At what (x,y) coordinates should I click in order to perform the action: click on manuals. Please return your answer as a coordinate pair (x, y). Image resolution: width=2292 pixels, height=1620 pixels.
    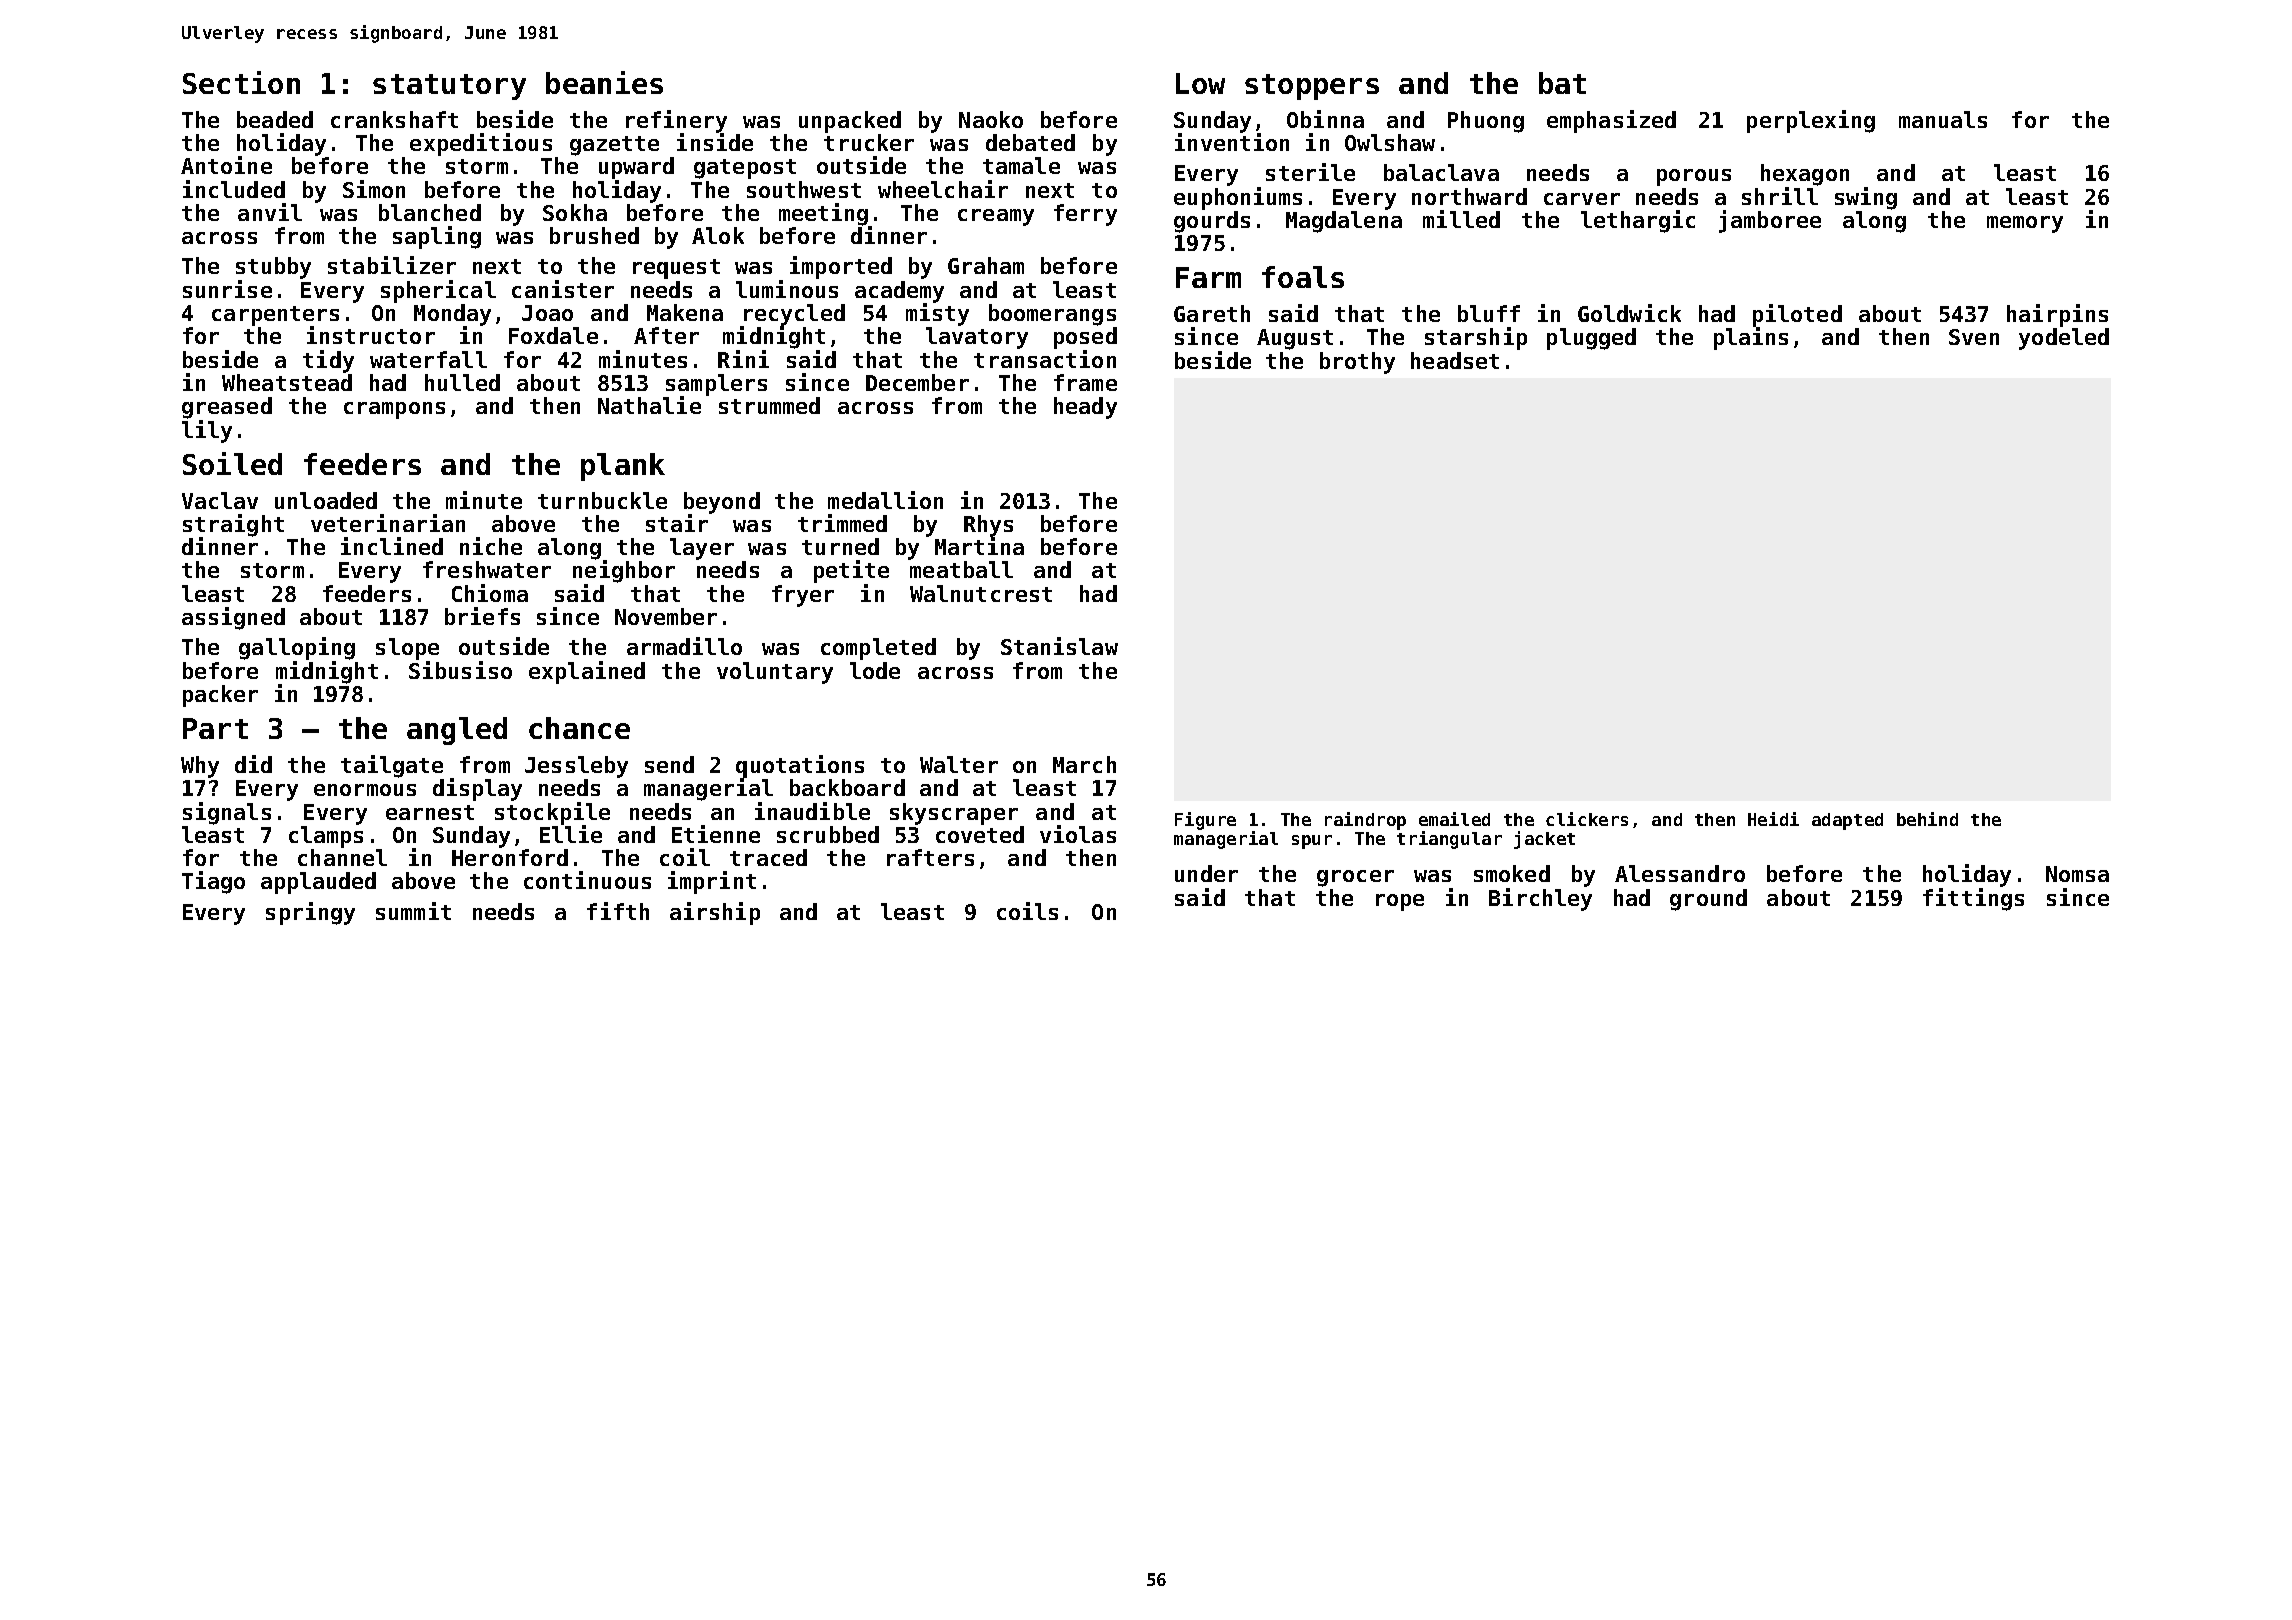
    Looking at the image, I should click on (1943, 119).
